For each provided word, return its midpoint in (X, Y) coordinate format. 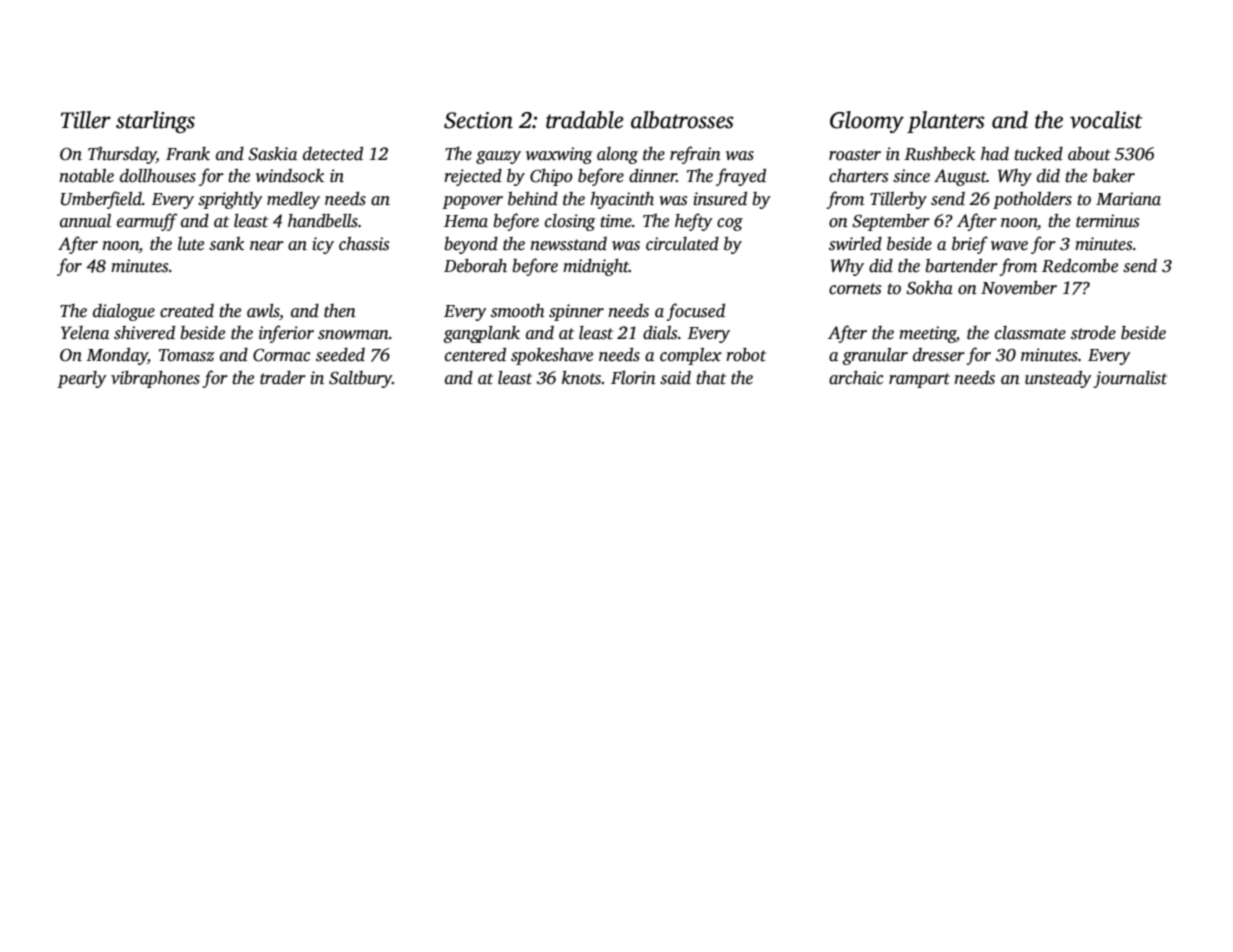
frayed (741, 177)
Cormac (282, 355)
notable (86, 175)
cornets (855, 289)
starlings (155, 122)
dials (660, 333)
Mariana (1128, 199)
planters (946, 122)
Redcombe (1080, 265)
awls (263, 310)
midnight (596, 267)
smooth (518, 311)
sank (226, 244)
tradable (584, 120)
